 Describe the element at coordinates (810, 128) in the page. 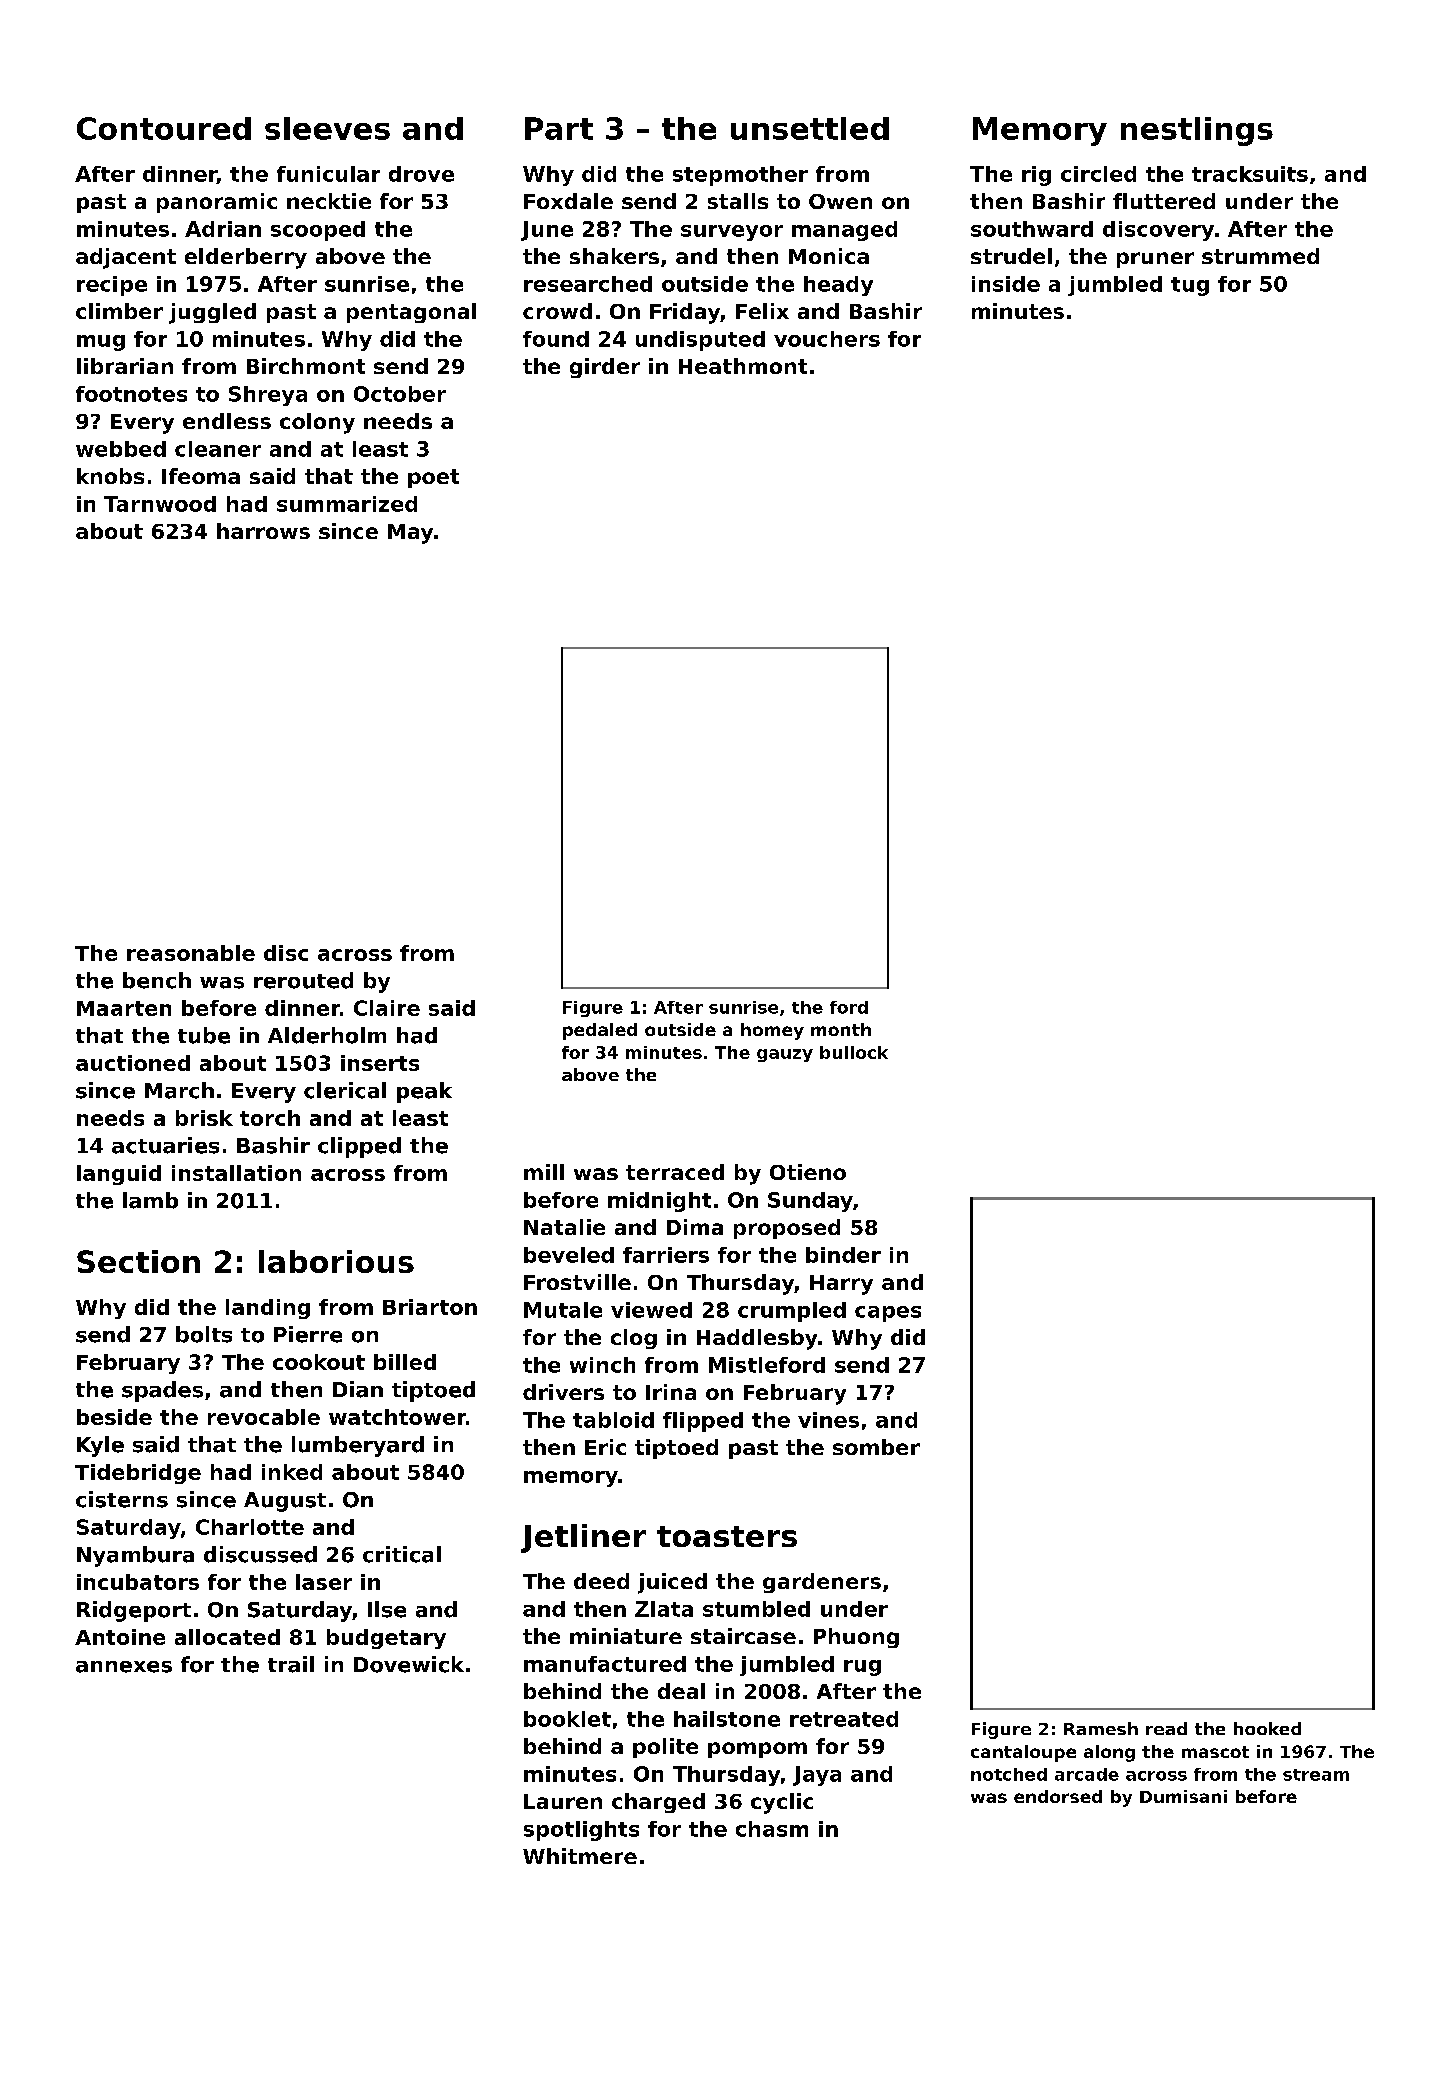

I see `unsettled` at that location.
